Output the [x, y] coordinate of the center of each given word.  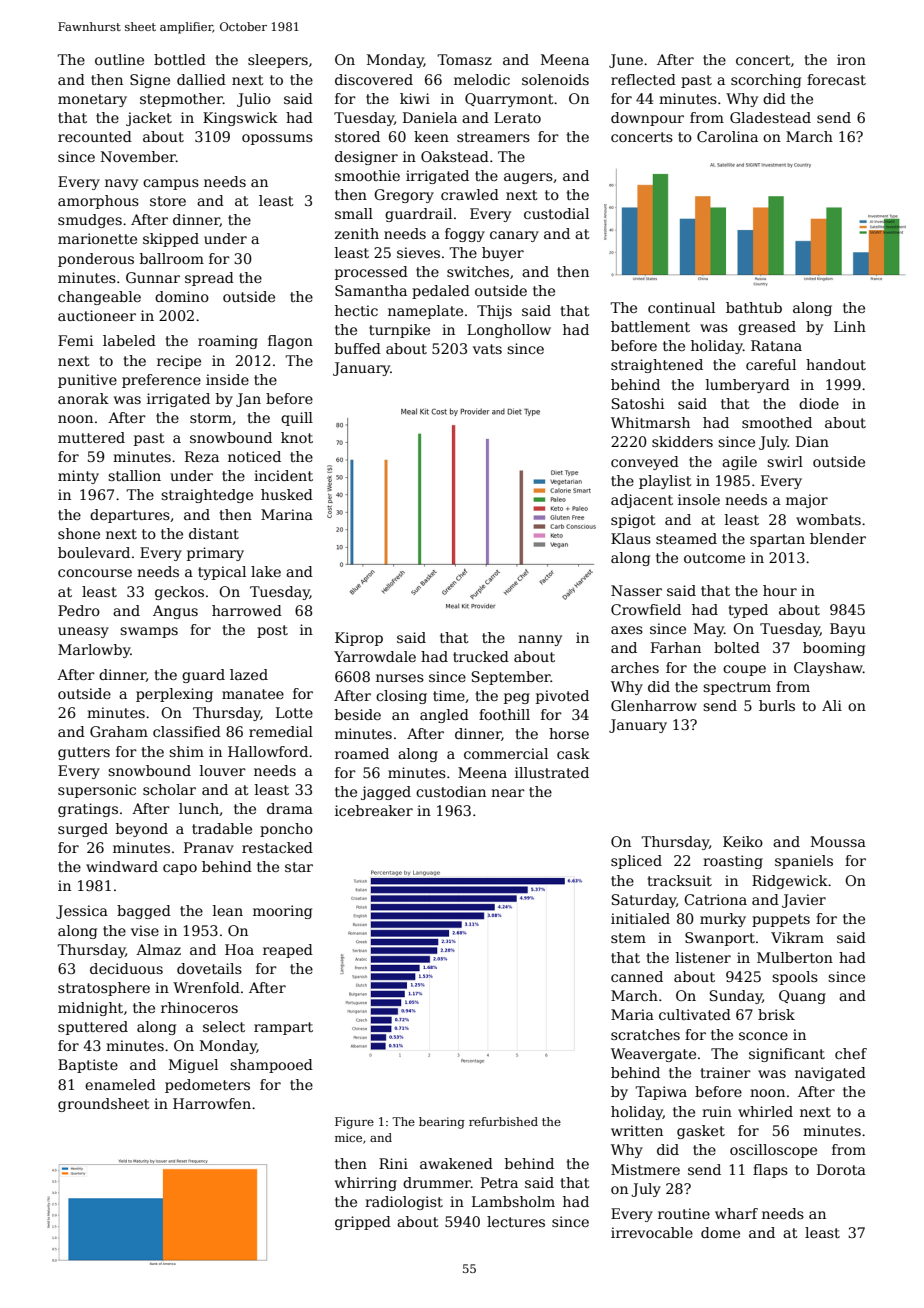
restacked [277, 847]
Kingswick [240, 119]
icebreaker [374, 810]
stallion [134, 475]
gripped [363, 1223]
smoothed [777, 422]
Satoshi [638, 403]
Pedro [79, 610]
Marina [287, 514]
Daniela [430, 117]
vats [487, 349]
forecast [836, 79]
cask [573, 753]
